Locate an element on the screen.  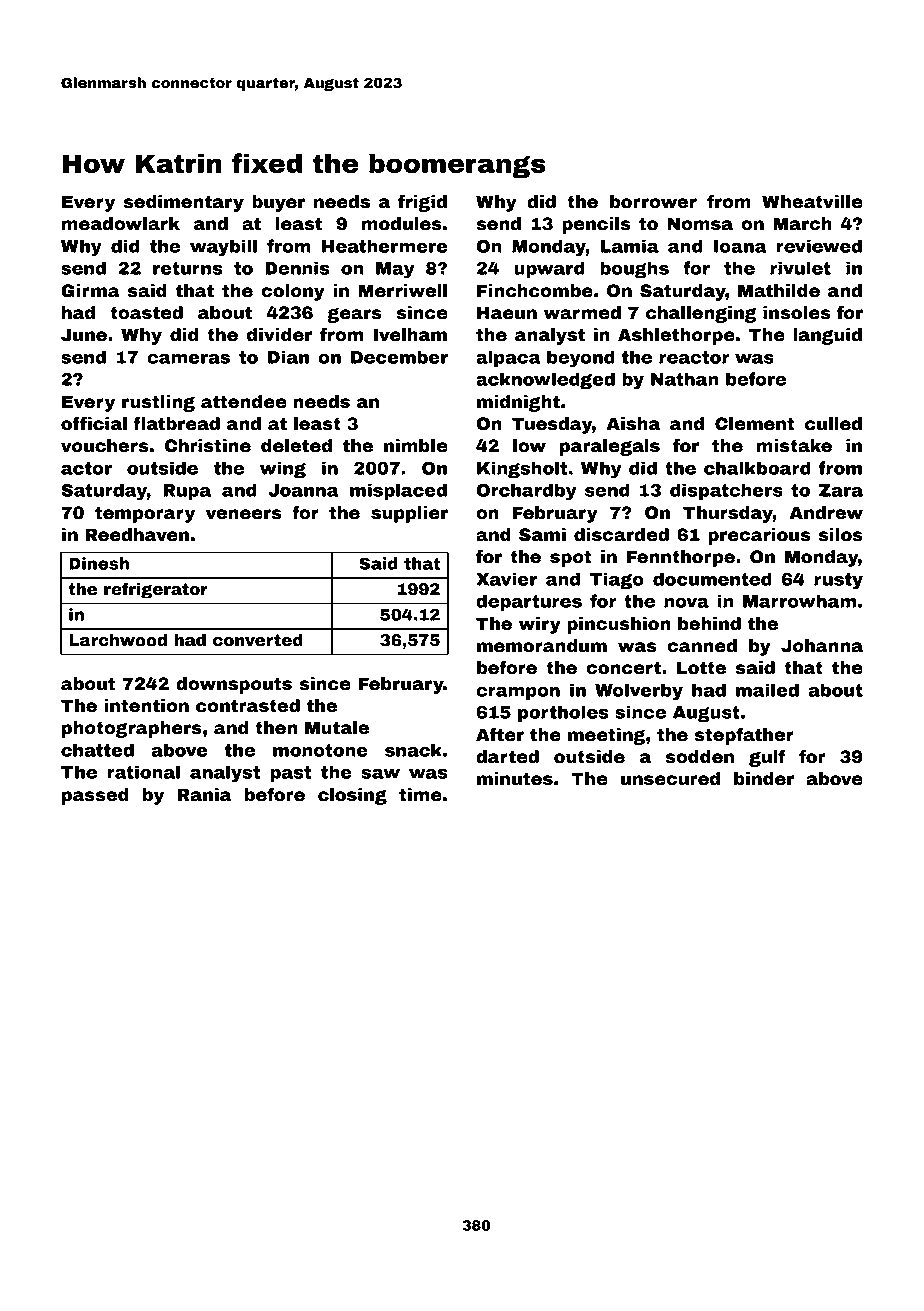
Rania is located at coordinates (204, 795).
